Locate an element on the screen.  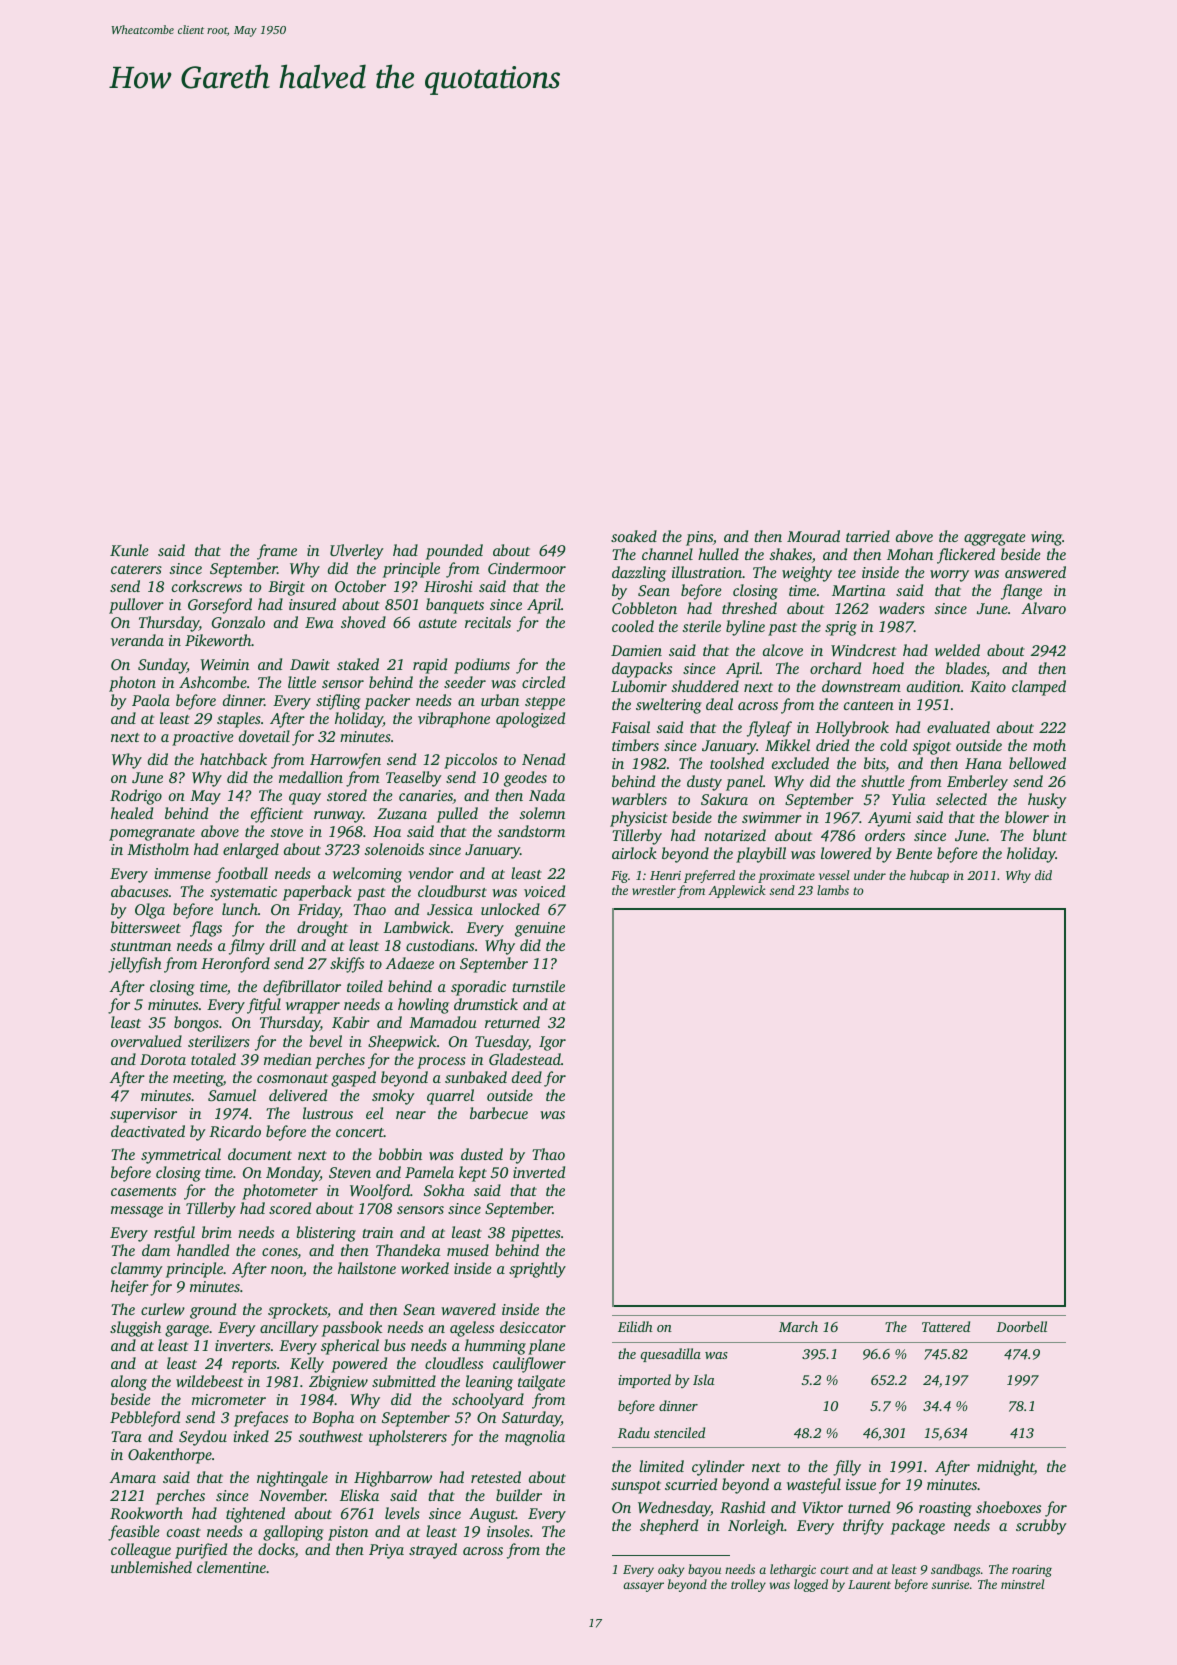
Ulverley is located at coordinates (357, 552).
